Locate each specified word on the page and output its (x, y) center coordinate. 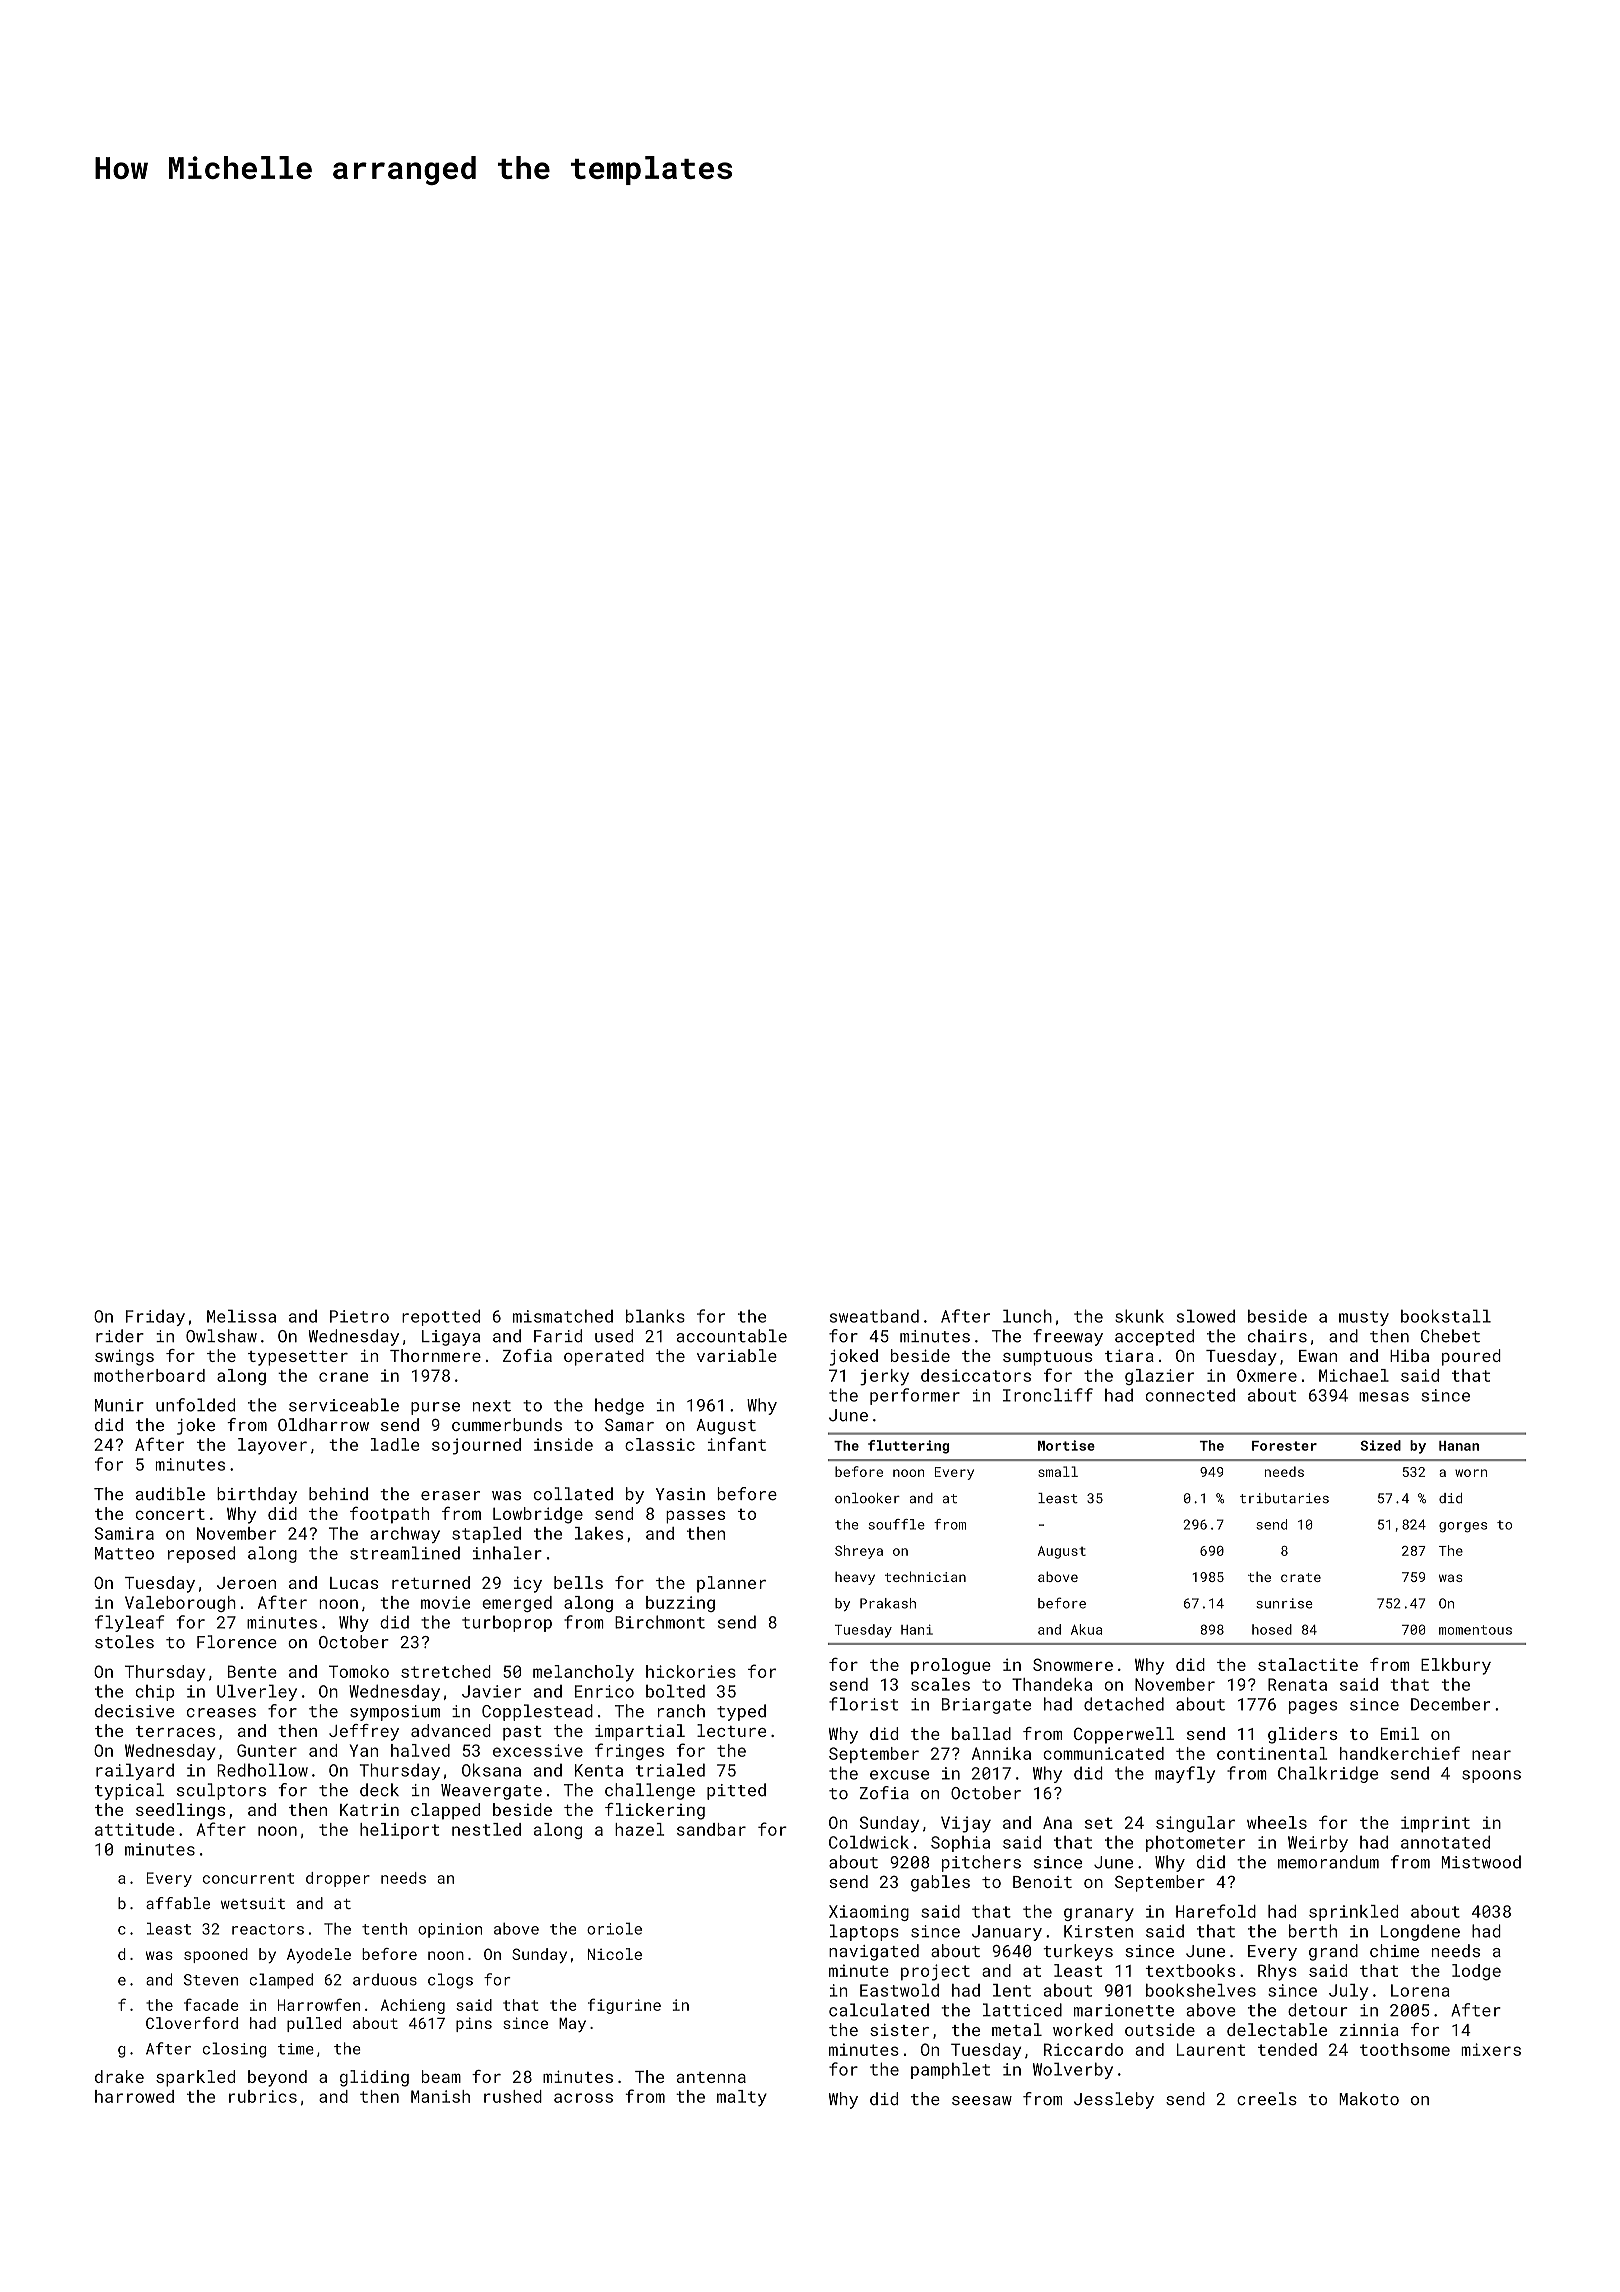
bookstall (1446, 1316)
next (492, 1406)
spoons (1491, 1776)
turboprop (507, 1623)
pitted (736, 1791)
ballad (981, 1733)
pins (474, 2024)
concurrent (248, 1878)
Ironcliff (1048, 1395)
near (1491, 1755)
